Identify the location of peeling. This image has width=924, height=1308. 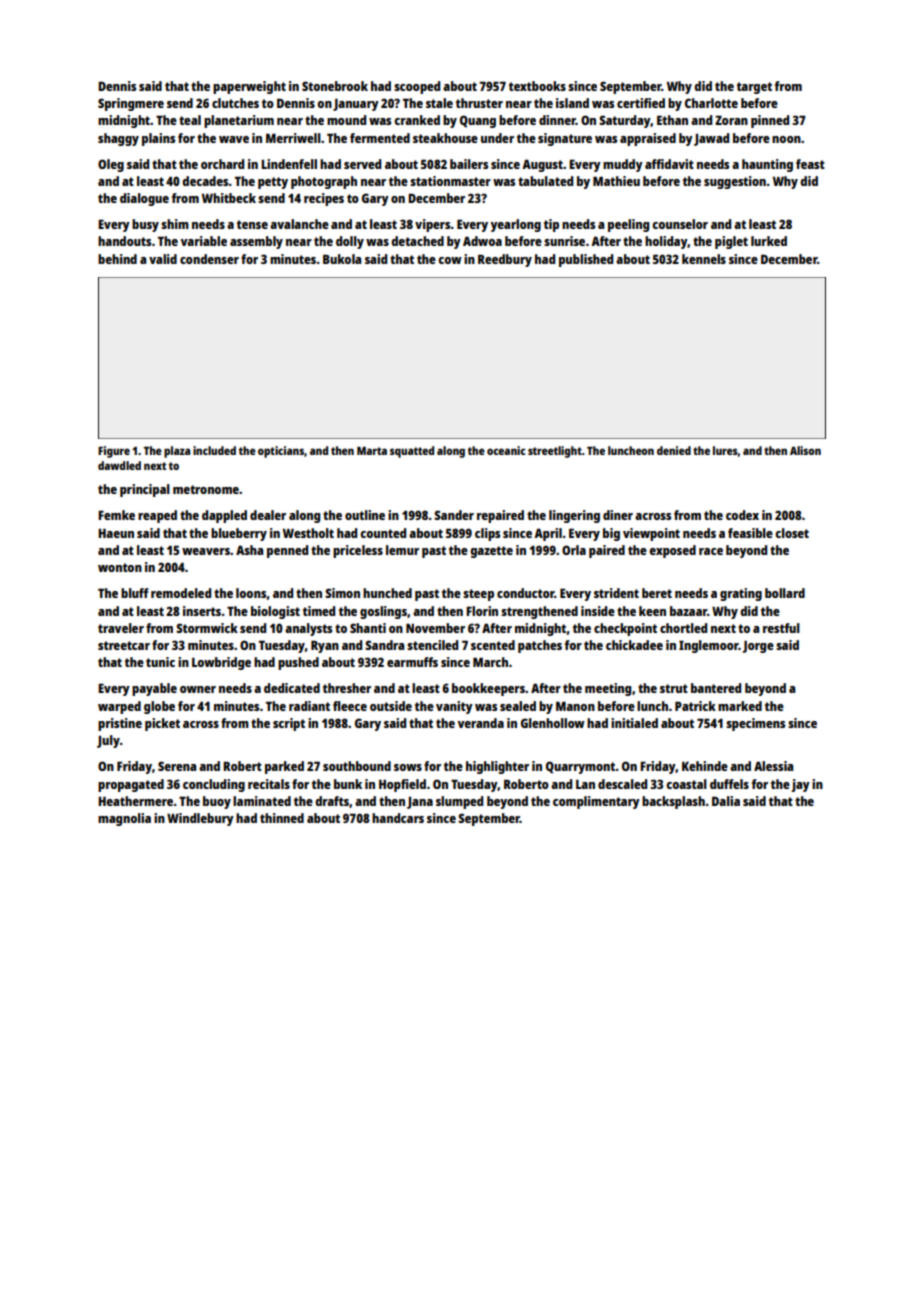
(628, 225).
